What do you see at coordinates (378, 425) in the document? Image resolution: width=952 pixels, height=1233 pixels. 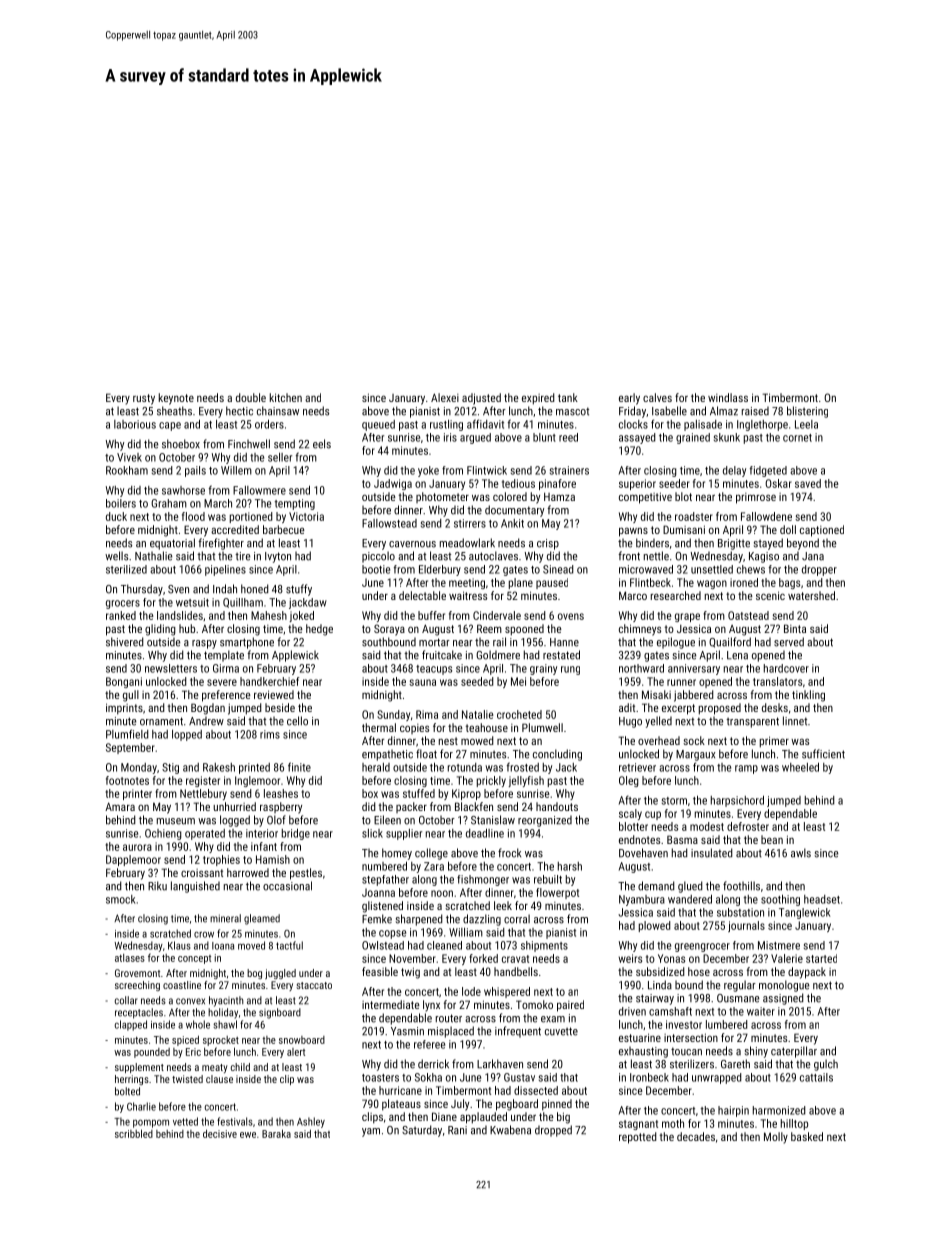 I see `queued` at bounding box center [378, 425].
